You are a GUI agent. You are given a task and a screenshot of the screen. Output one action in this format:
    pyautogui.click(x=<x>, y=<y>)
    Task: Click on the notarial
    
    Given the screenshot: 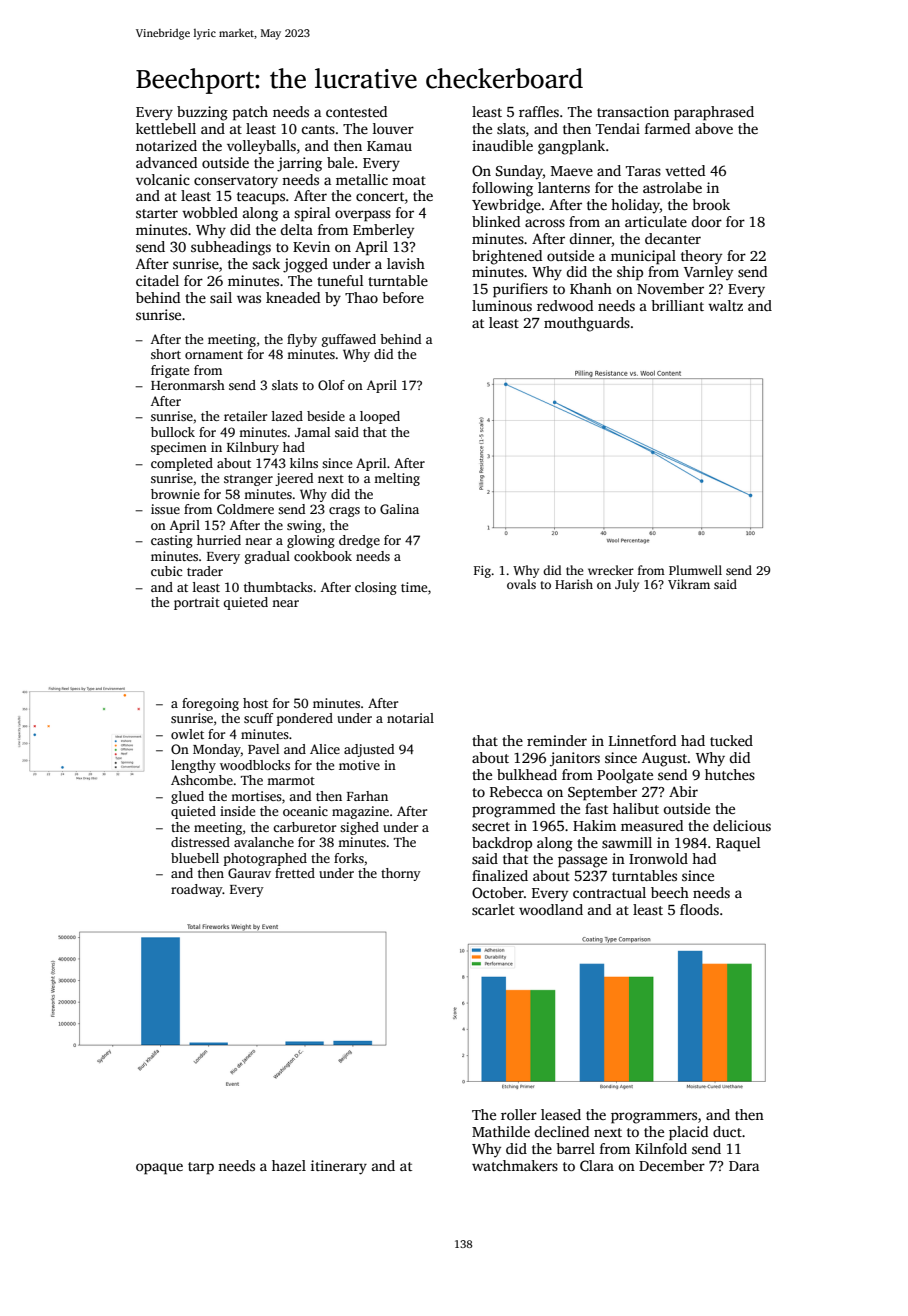 What is the action you would take?
    pyautogui.click(x=410, y=718)
